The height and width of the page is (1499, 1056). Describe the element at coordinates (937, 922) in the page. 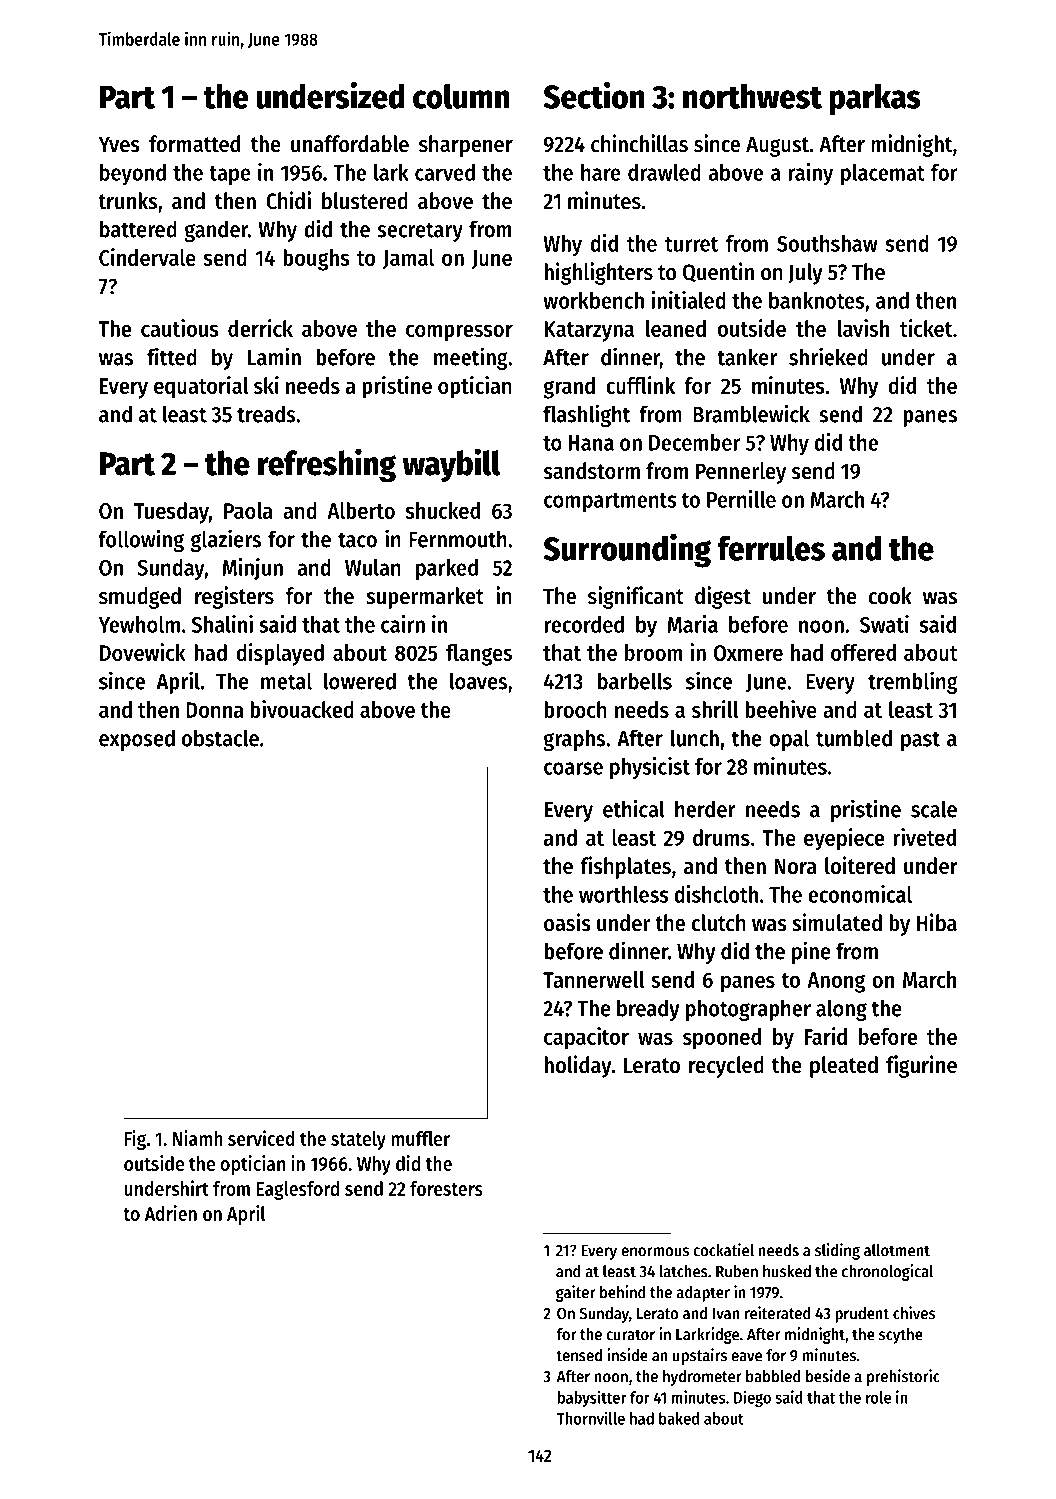

I see `Hiba` at that location.
